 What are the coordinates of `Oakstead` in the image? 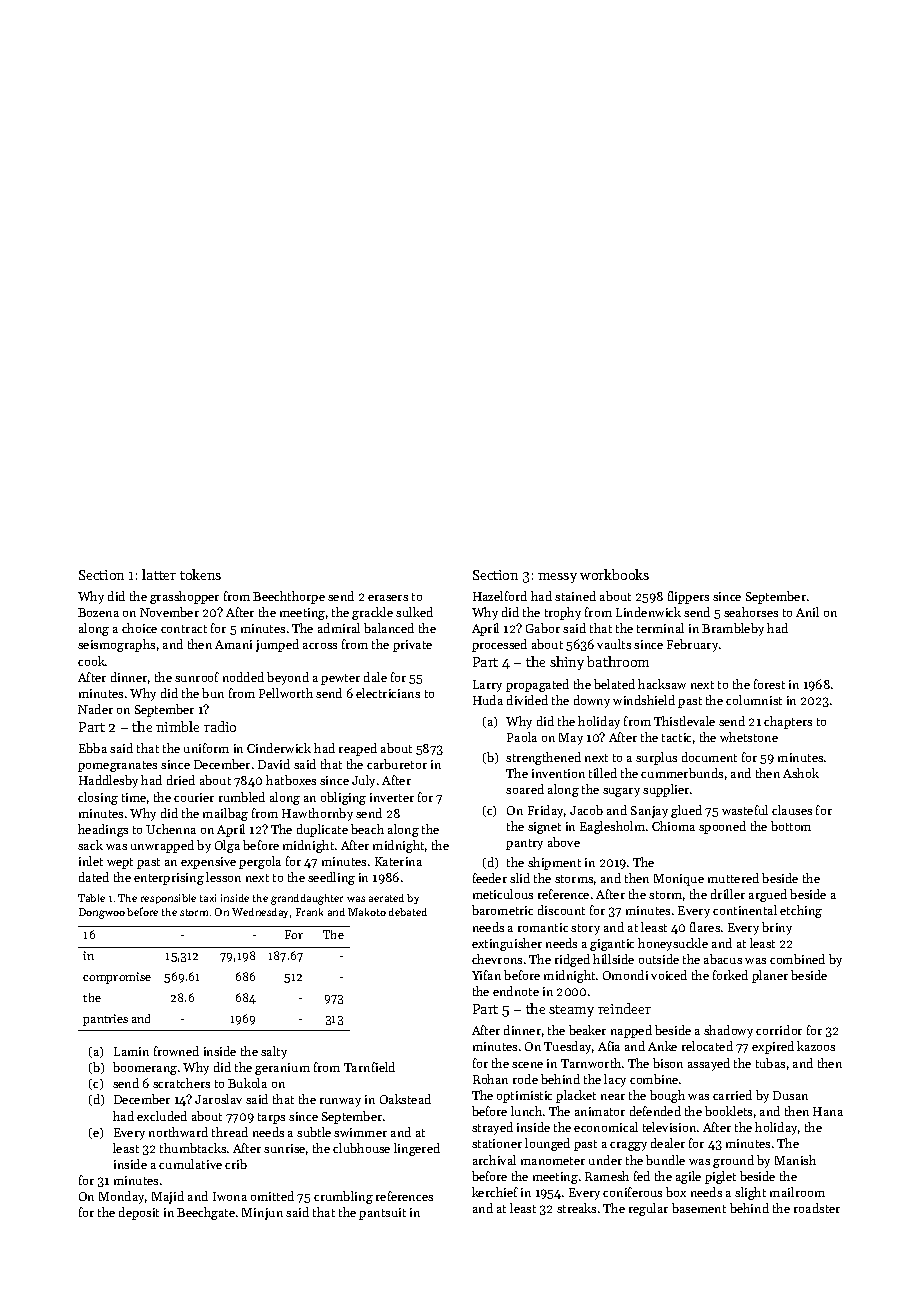 It's located at (405, 1099).
